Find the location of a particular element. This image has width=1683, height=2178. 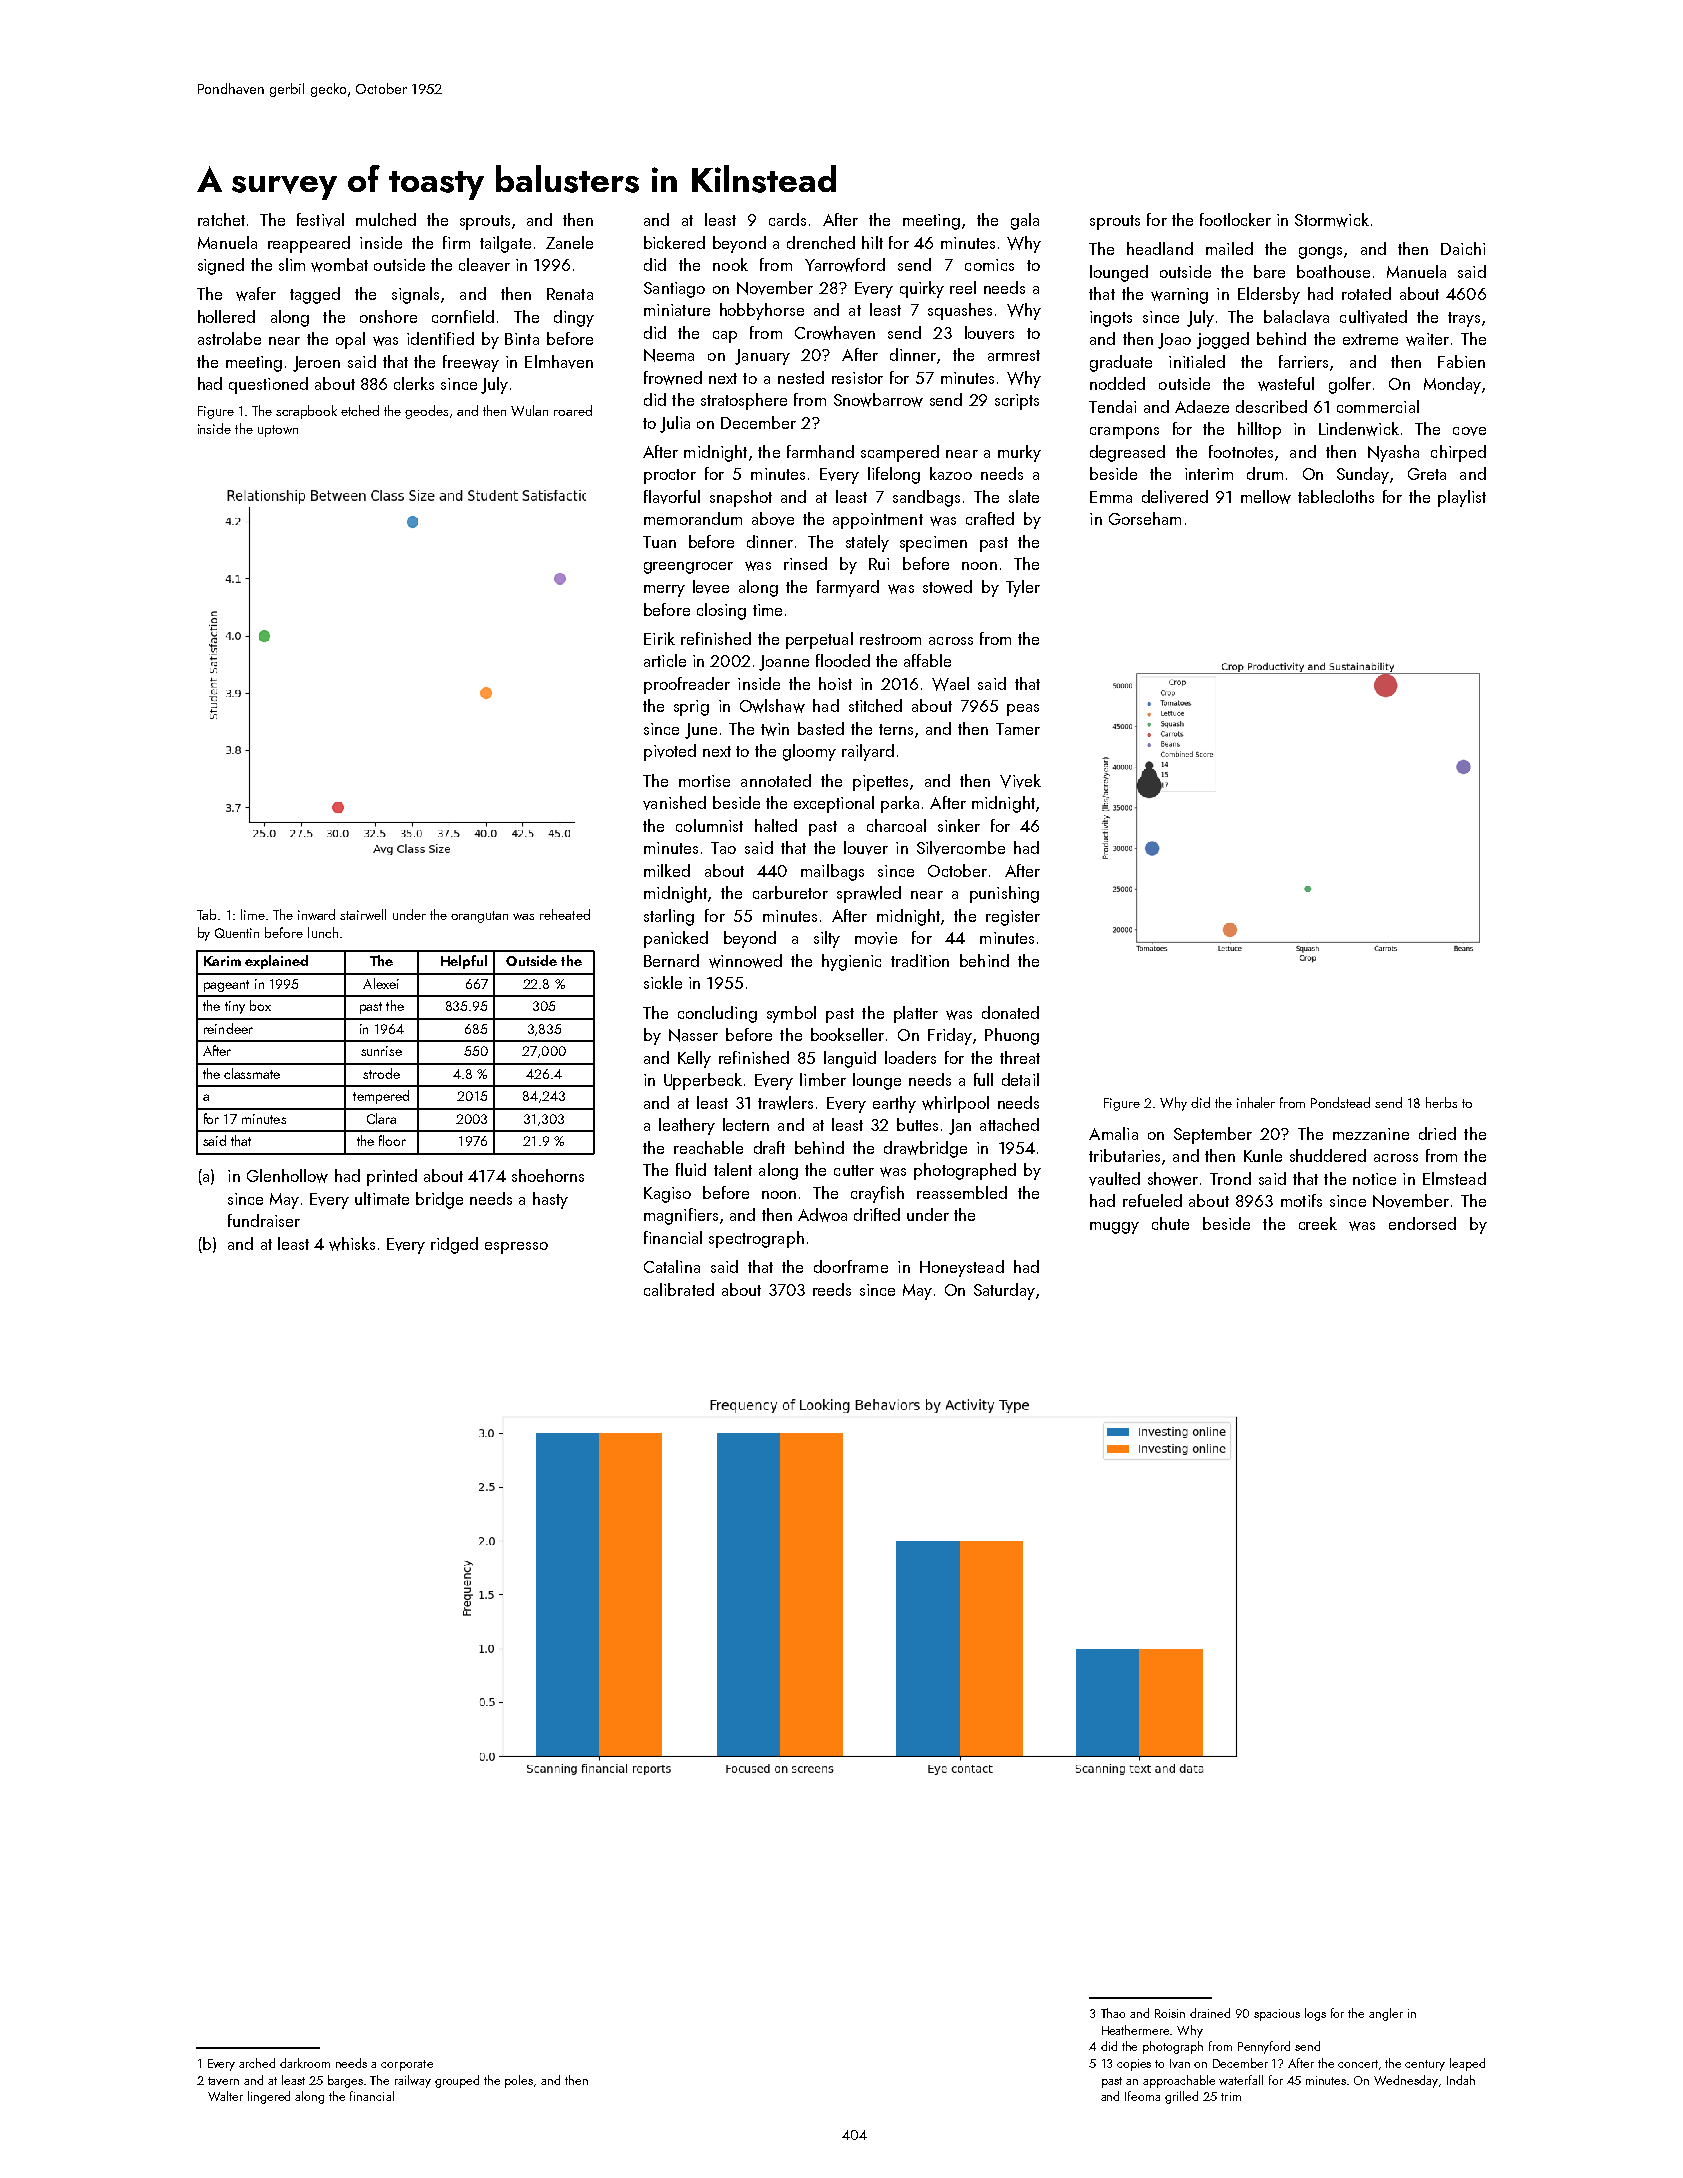

Honeystead is located at coordinates (962, 1268).
